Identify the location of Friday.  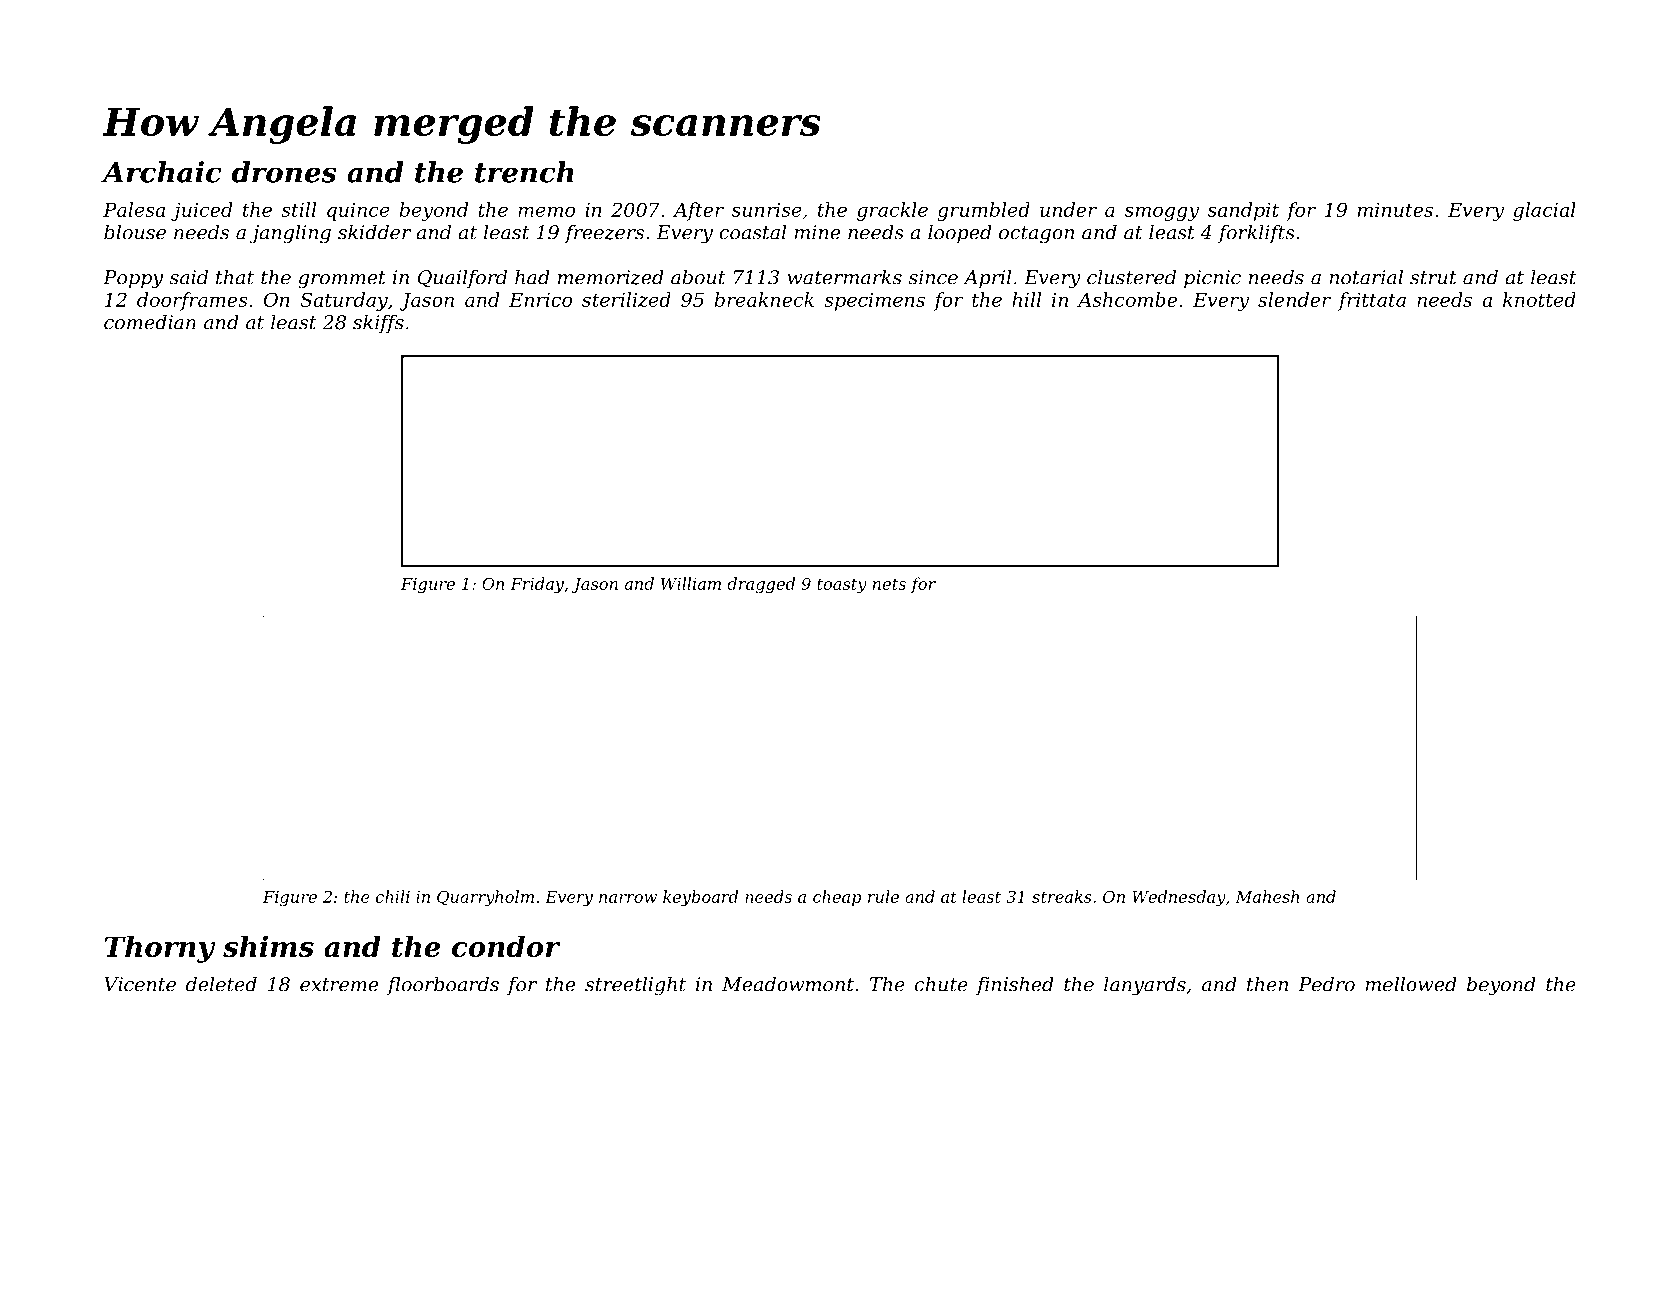
(537, 585).
